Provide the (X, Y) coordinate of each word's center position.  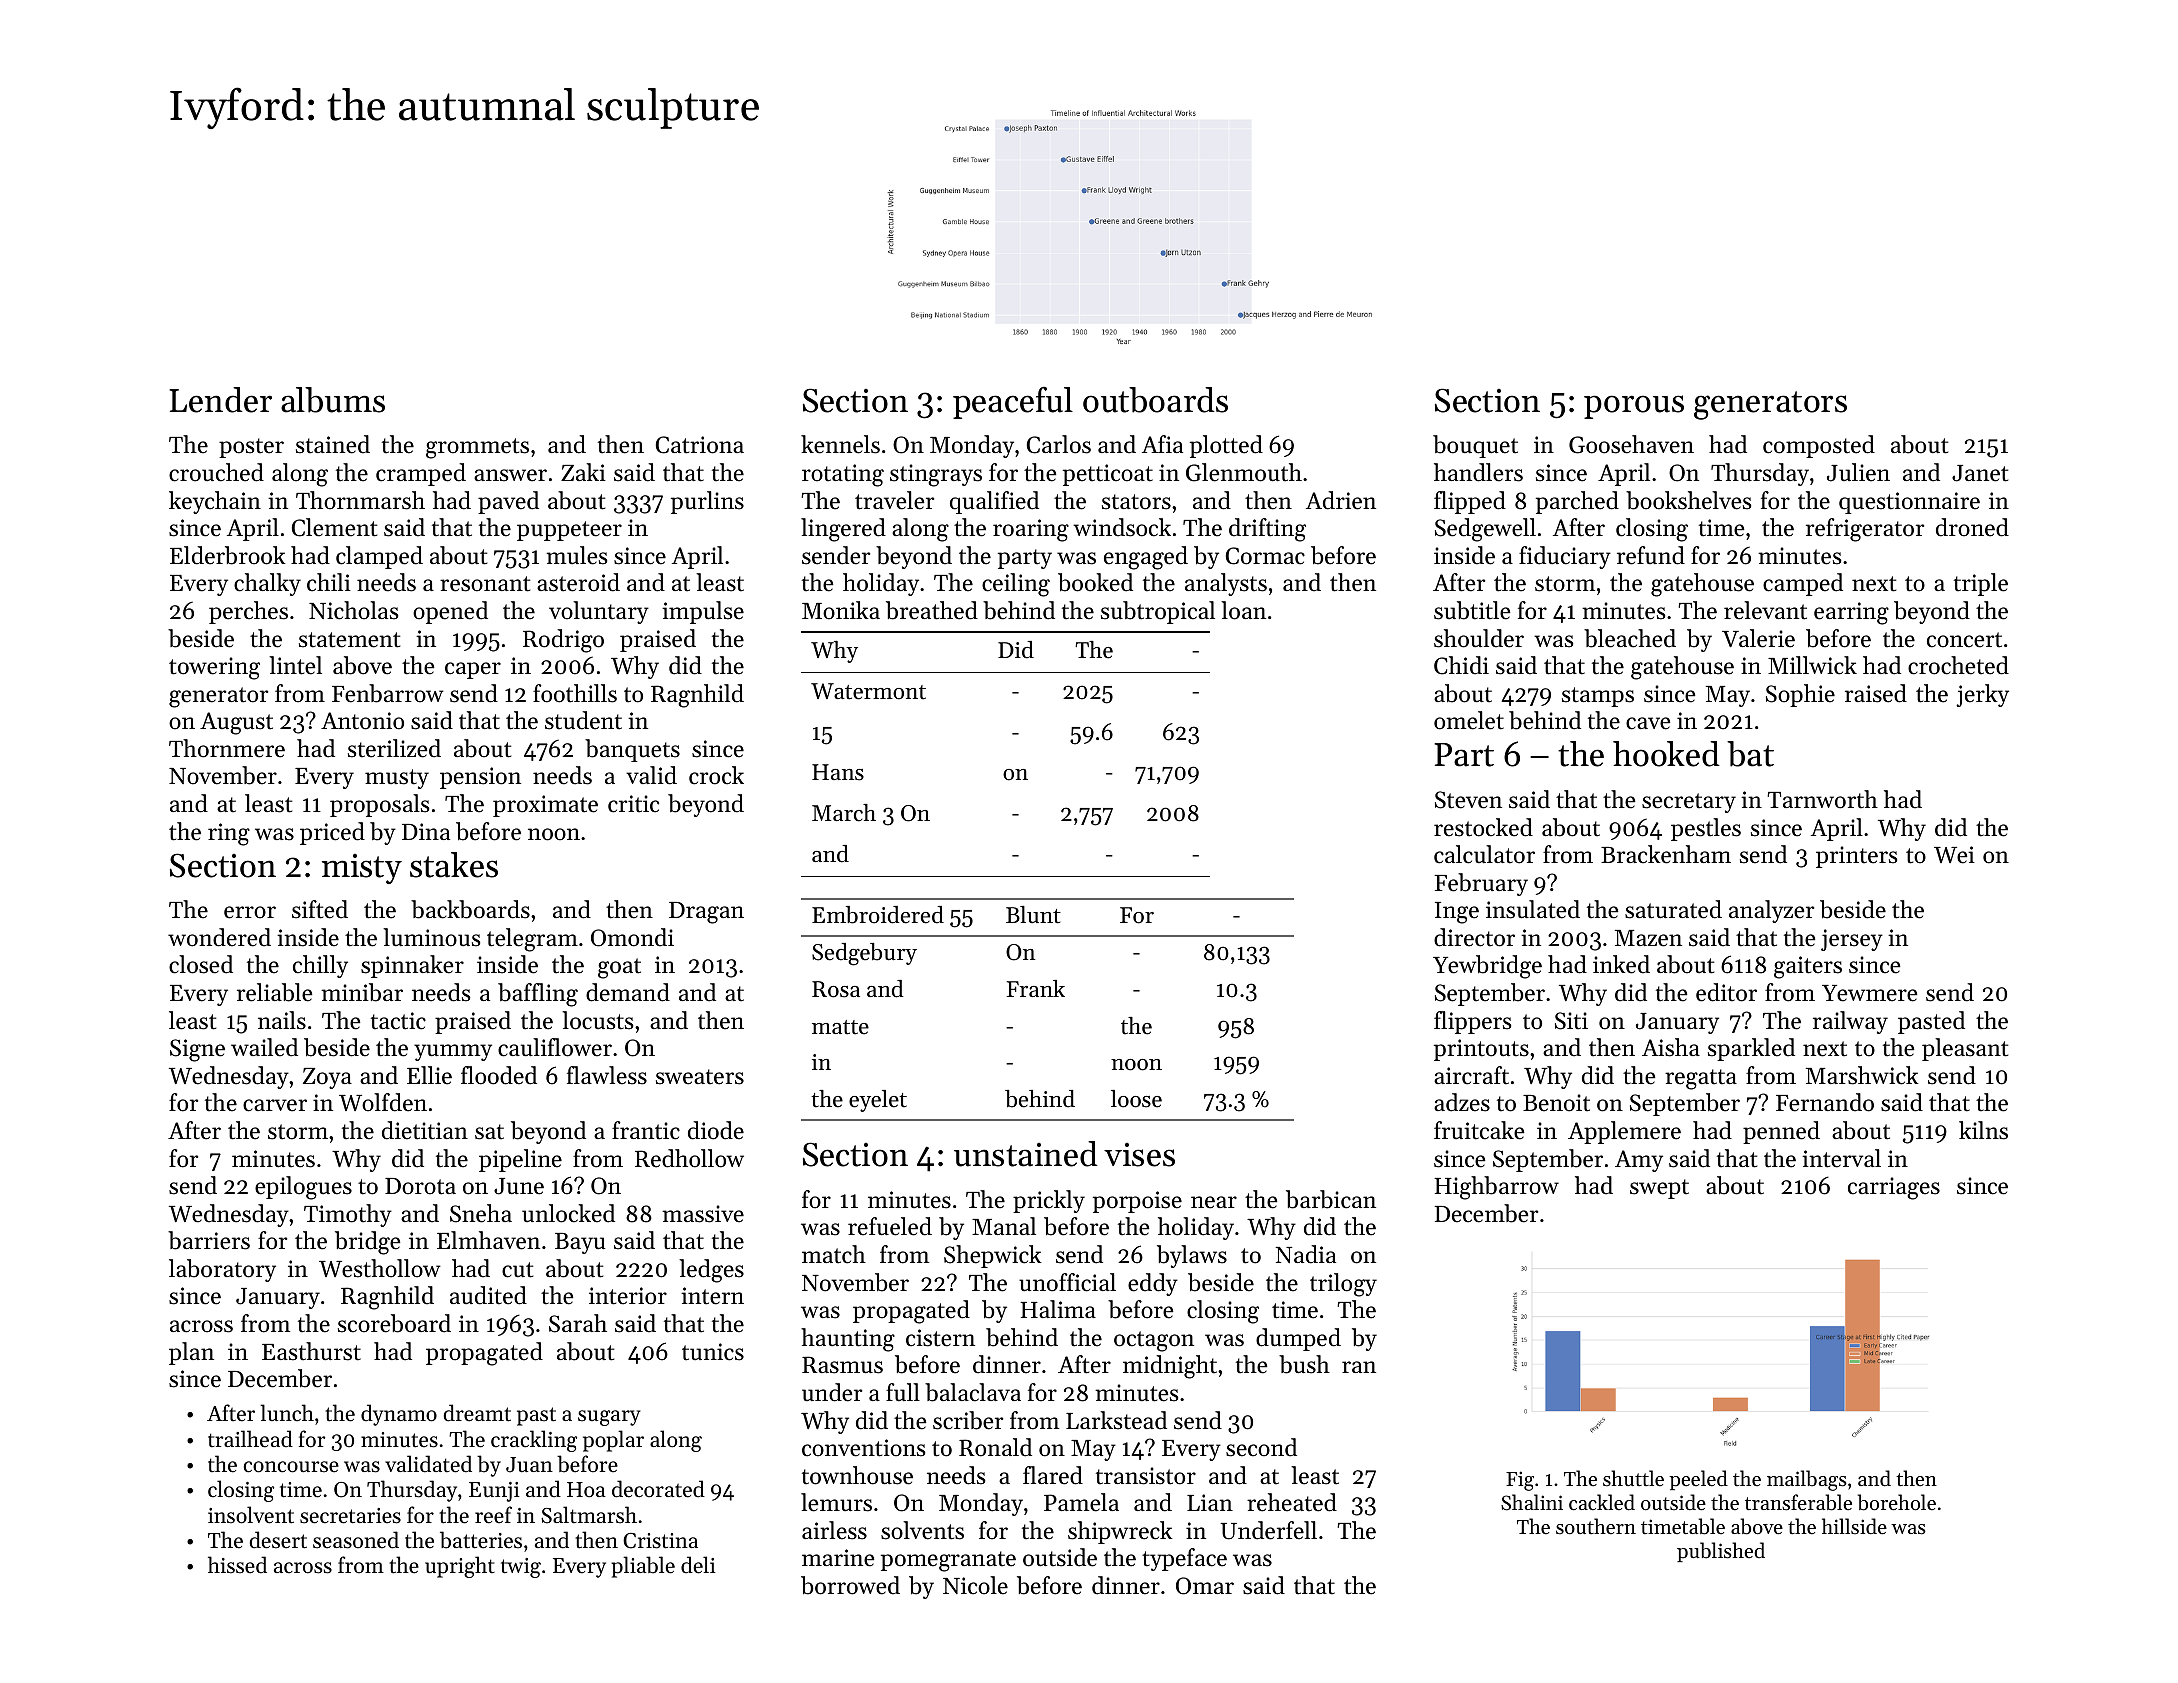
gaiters (1808, 967)
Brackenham (1666, 854)
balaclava (973, 1392)
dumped (1298, 1339)
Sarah (578, 1323)
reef (493, 1515)
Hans (838, 772)
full (903, 1392)
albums (333, 400)
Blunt (1033, 915)
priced (332, 833)
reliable (275, 992)
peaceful (1013, 403)
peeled (1698, 1480)
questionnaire (1909, 503)
